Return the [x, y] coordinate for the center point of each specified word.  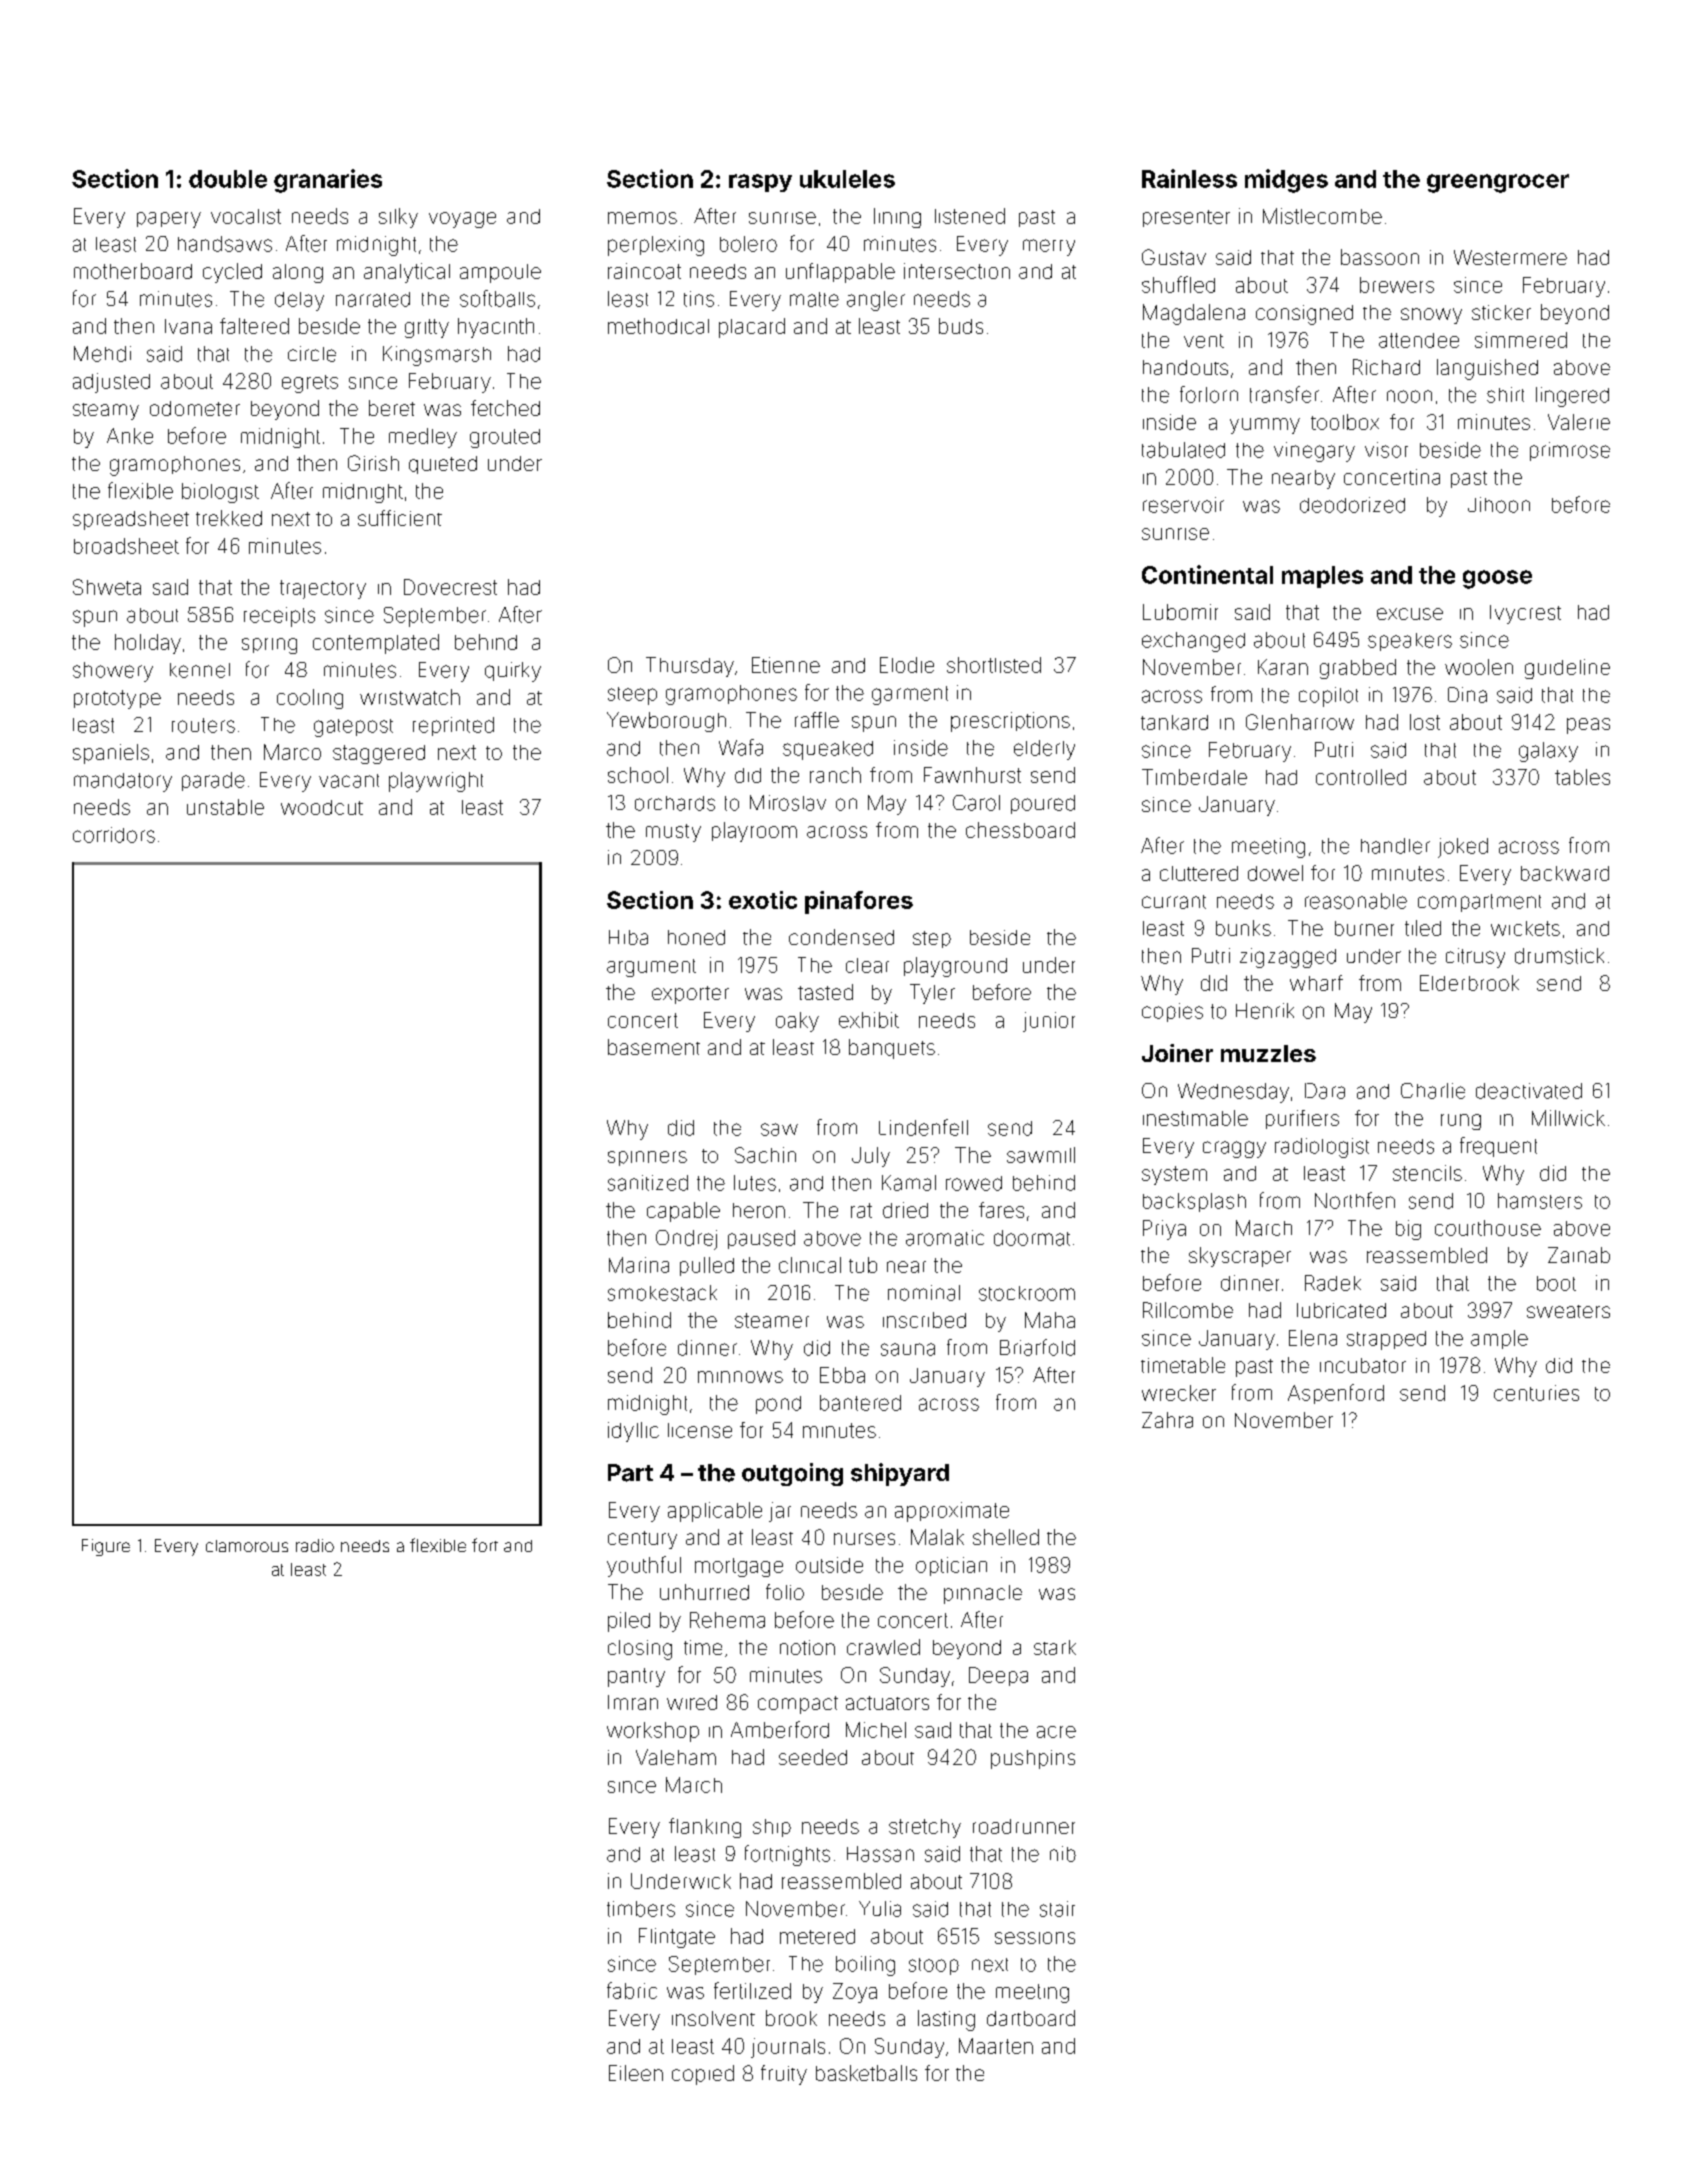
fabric [632, 1990]
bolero [748, 244]
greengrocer [1498, 183]
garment [910, 695]
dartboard [1031, 2018]
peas [1588, 726]
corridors [114, 835]
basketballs [866, 2073]
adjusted [111, 383]
